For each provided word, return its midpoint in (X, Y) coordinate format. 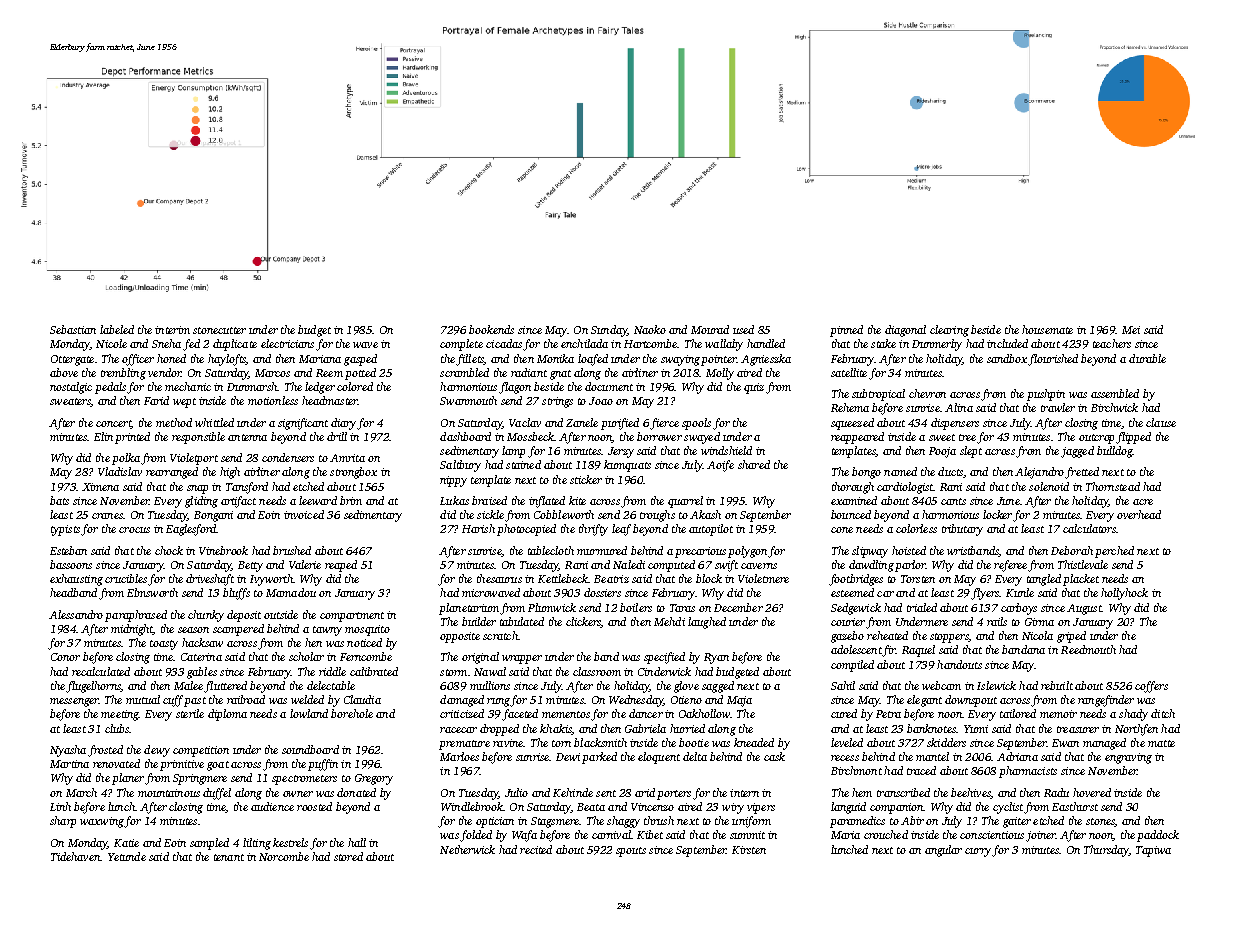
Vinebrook (223, 550)
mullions (490, 685)
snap (197, 489)
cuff (173, 701)
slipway (870, 552)
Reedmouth (1088, 649)
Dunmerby (937, 345)
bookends (491, 329)
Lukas (454, 500)
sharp (63, 822)
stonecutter (219, 330)
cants (953, 501)
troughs (657, 516)
